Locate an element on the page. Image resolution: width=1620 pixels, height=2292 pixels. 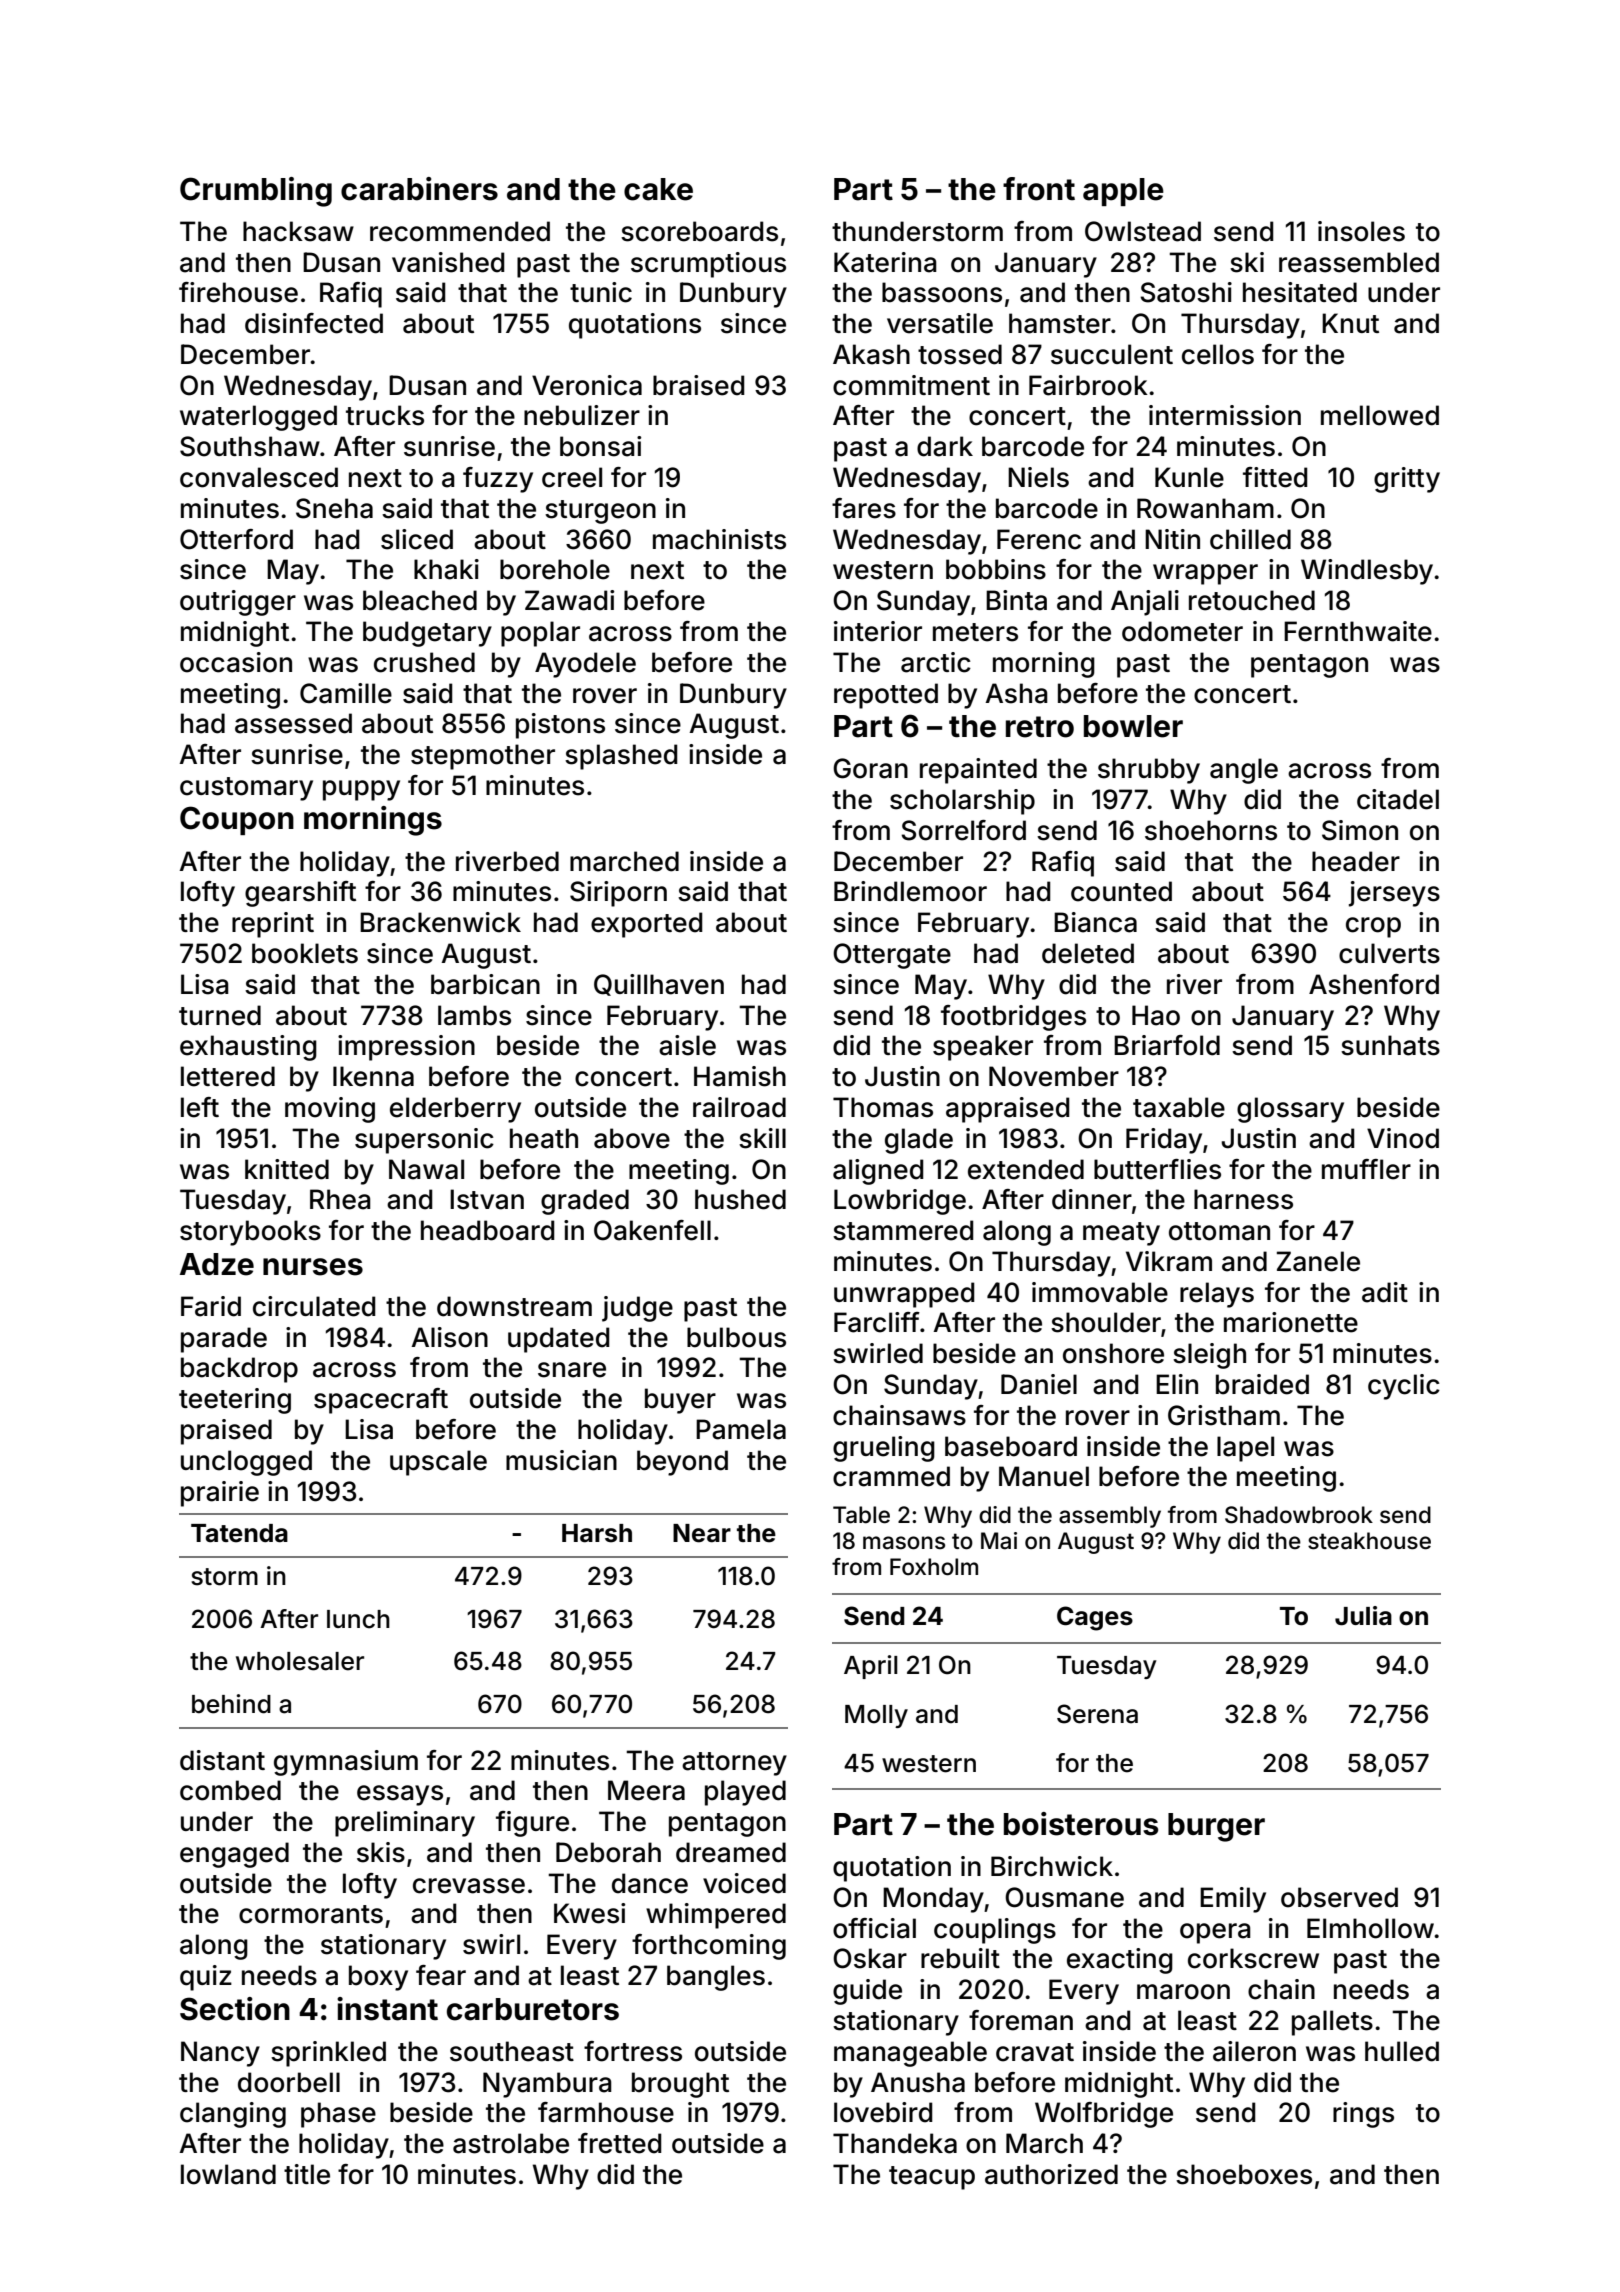
Section is located at coordinates (235, 2009).
